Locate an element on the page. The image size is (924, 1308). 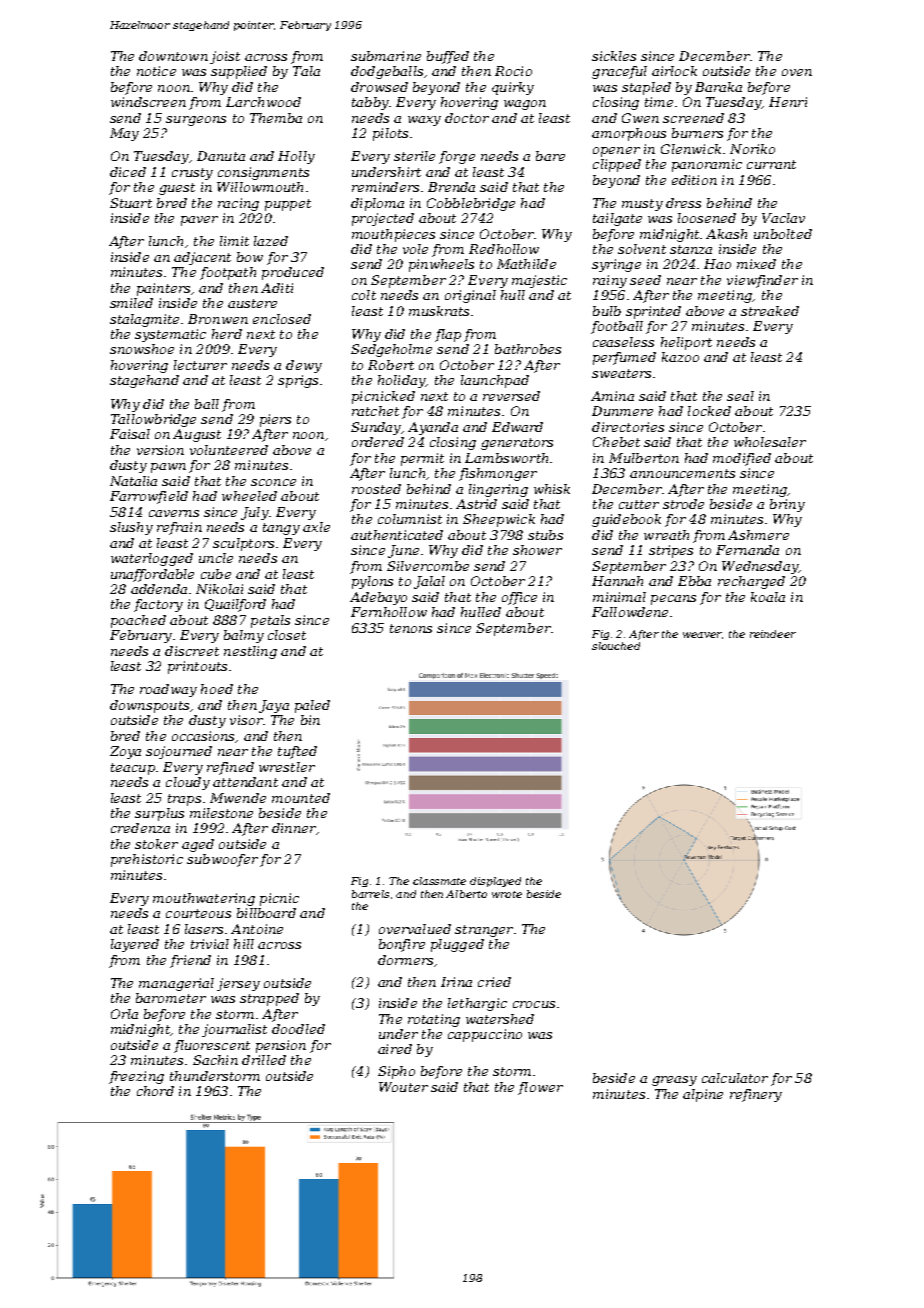
majestic is located at coordinates (539, 281).
